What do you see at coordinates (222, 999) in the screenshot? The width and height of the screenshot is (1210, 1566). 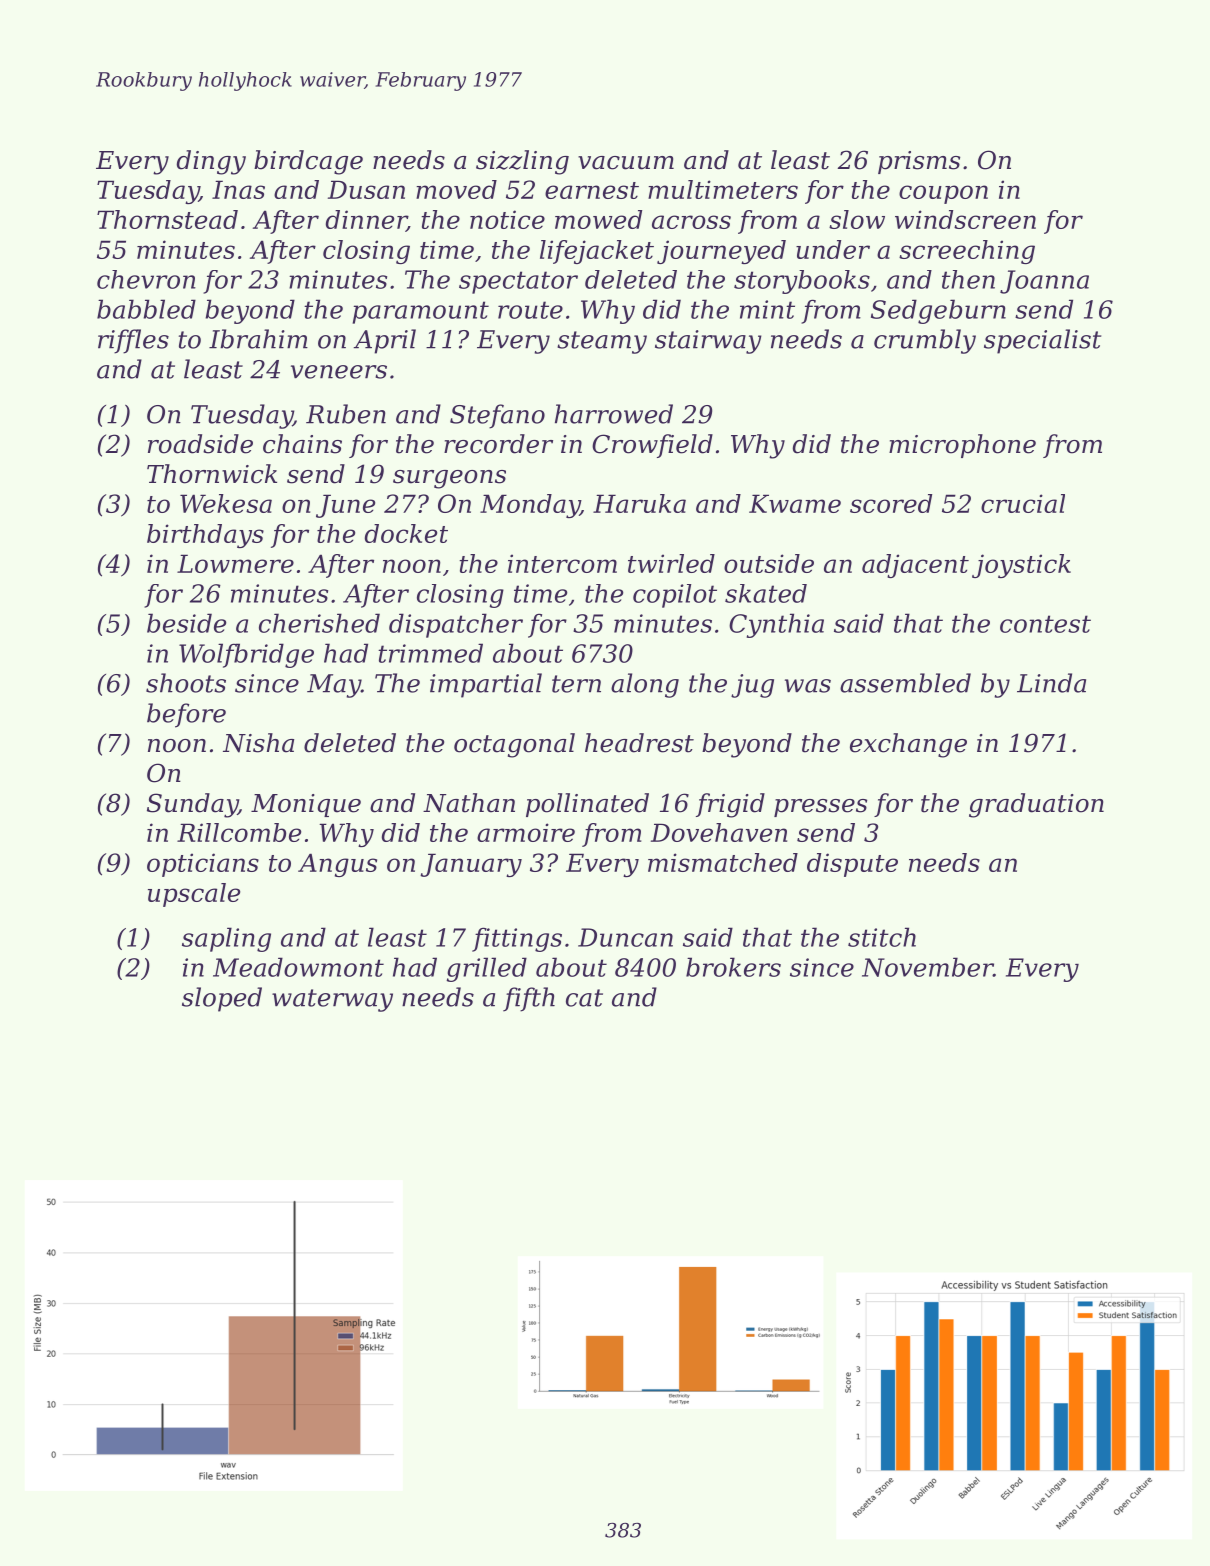 I see `sloped` at bounding box center [222, 999].
